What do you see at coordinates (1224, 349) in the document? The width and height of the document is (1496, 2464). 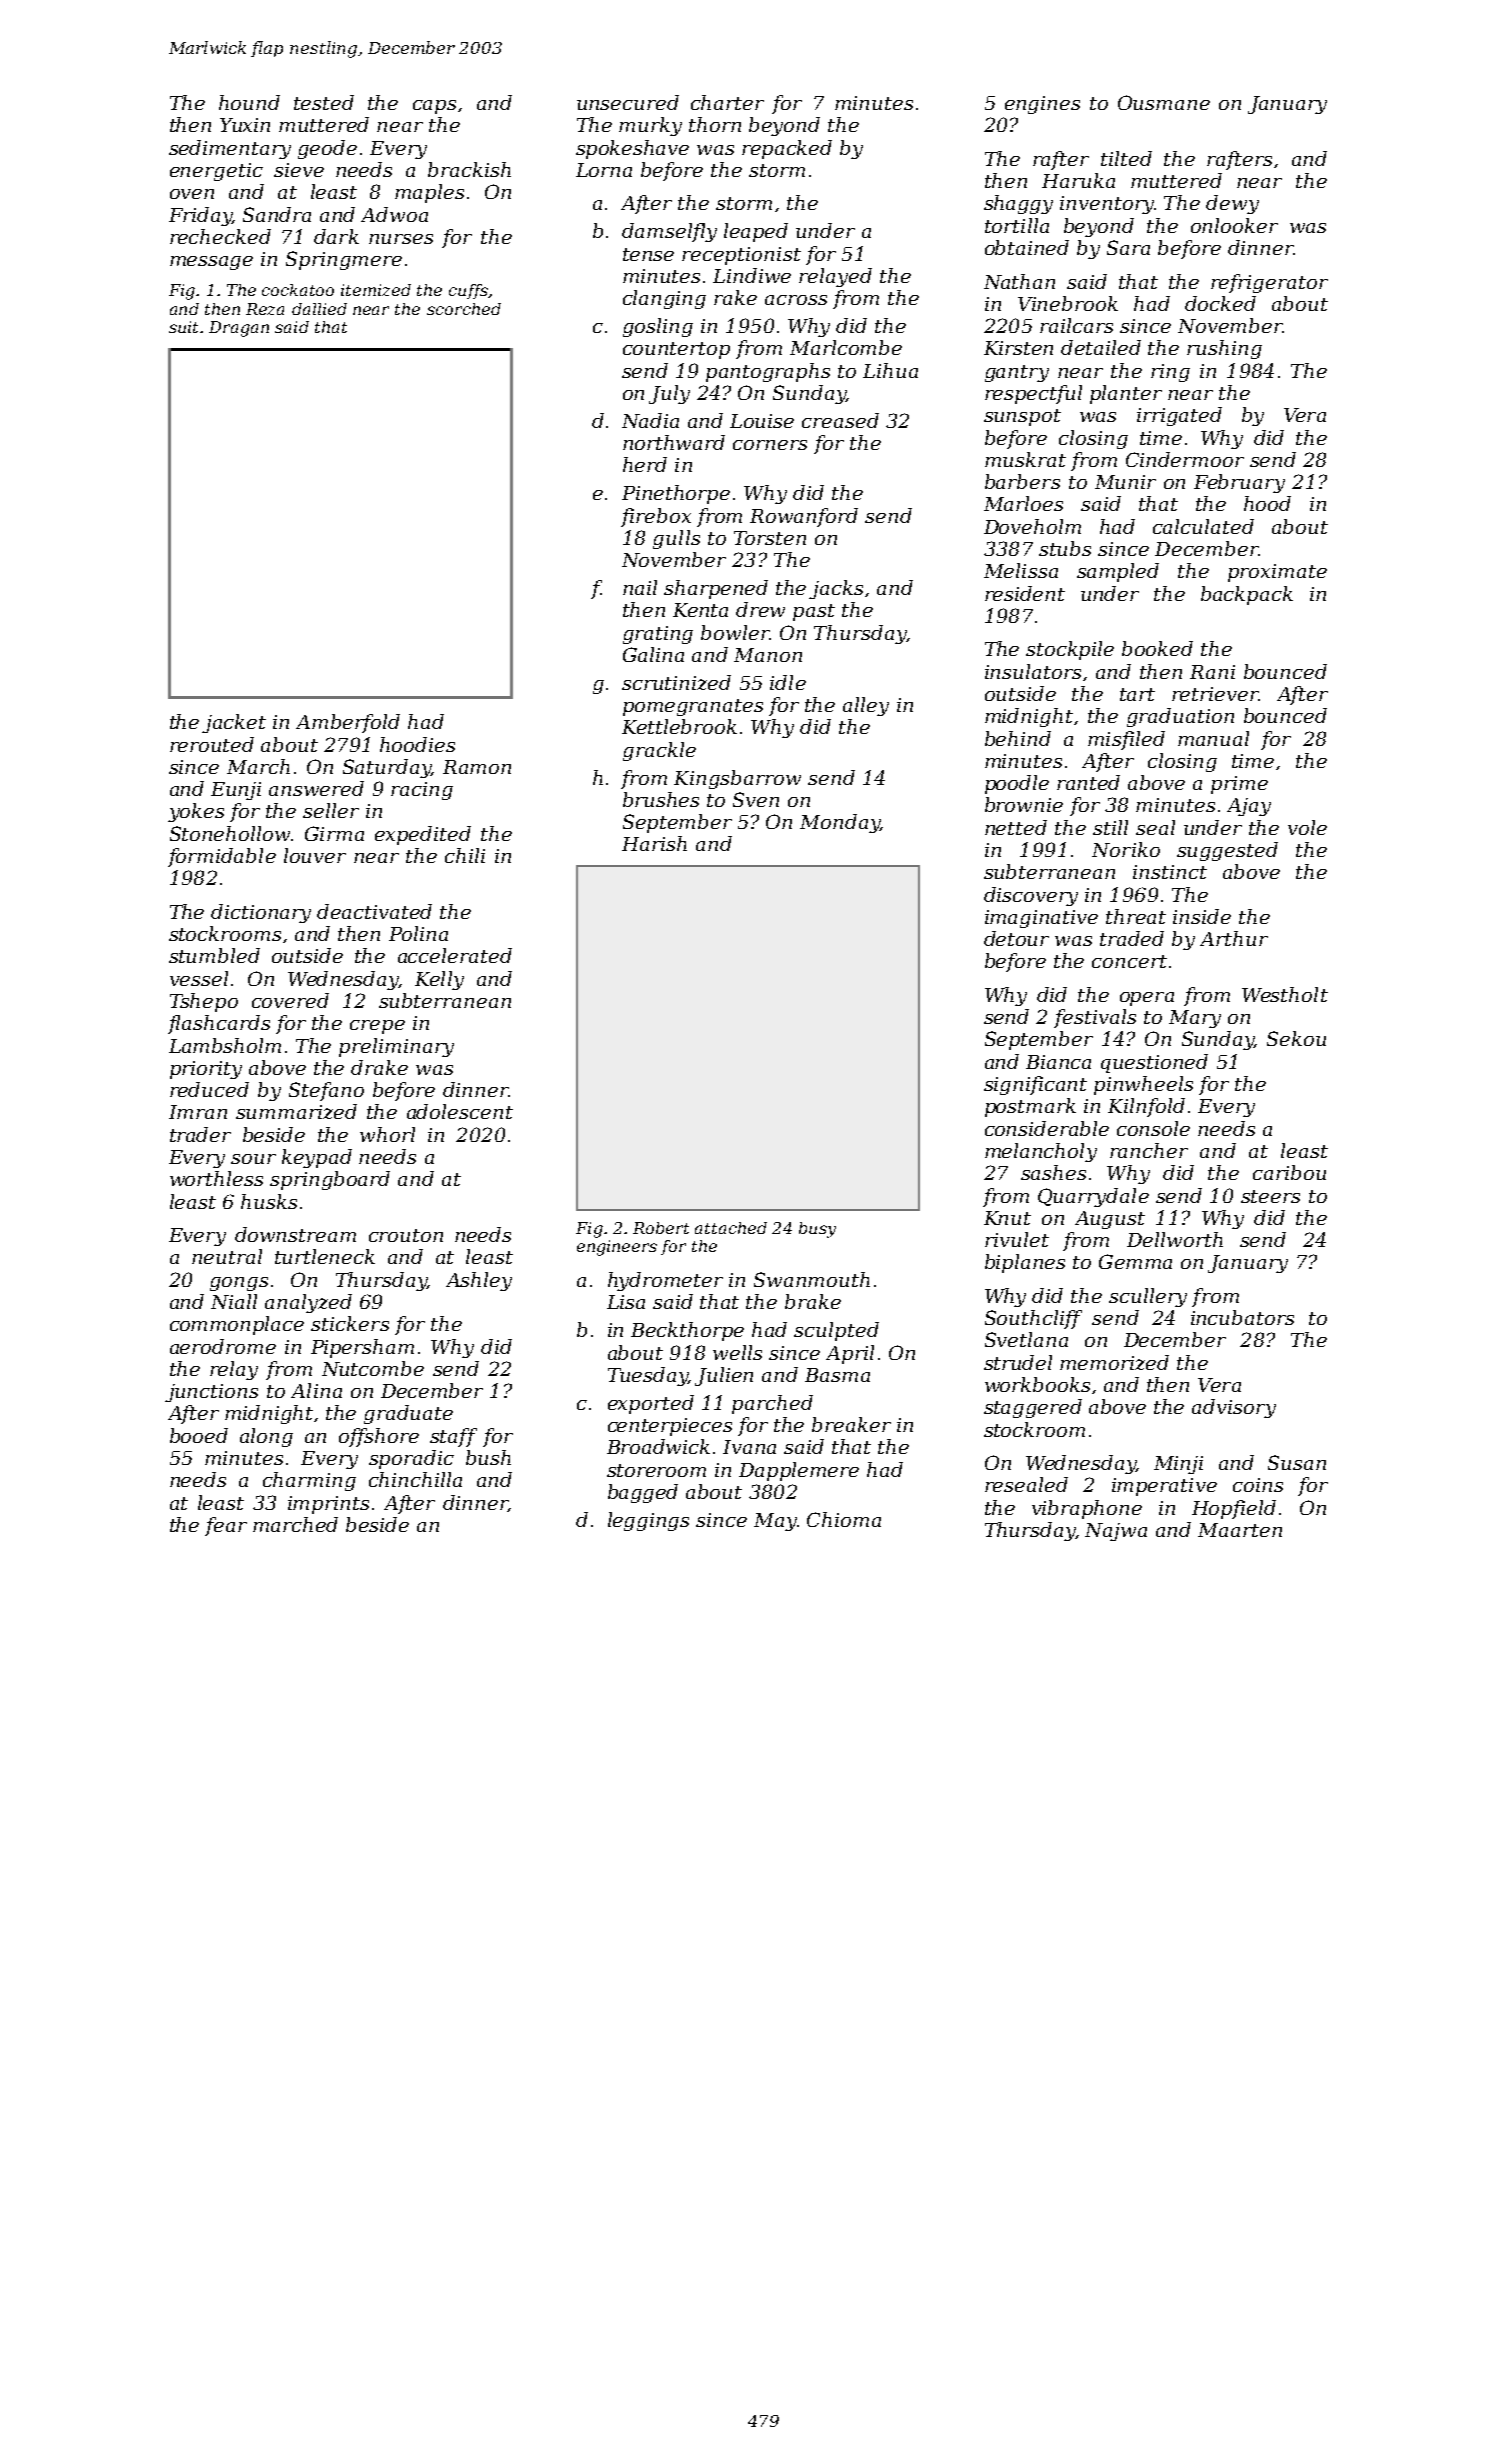 I see `rushing` at bounding box center [1224, 349].
